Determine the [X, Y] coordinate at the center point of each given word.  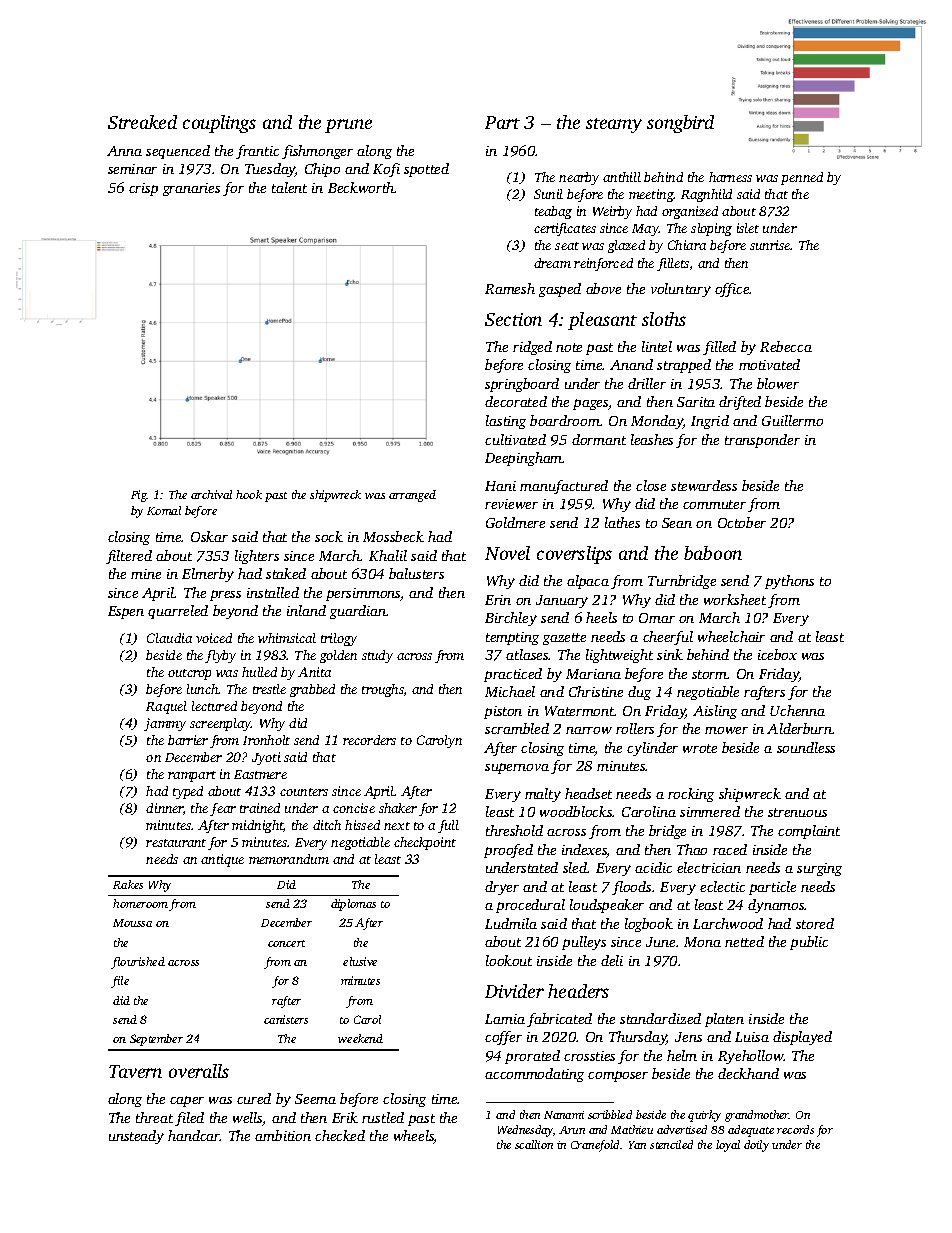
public [809, 943]
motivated [769, 364]
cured [254, 1098]
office [732, 290]
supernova [517, 768]
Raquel [166, 707]
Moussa [132, 923]
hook [249, 494]
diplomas [353, 905]
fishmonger [317, 152]
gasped [560, 290]
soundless [806, 747]
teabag [553, 212]
